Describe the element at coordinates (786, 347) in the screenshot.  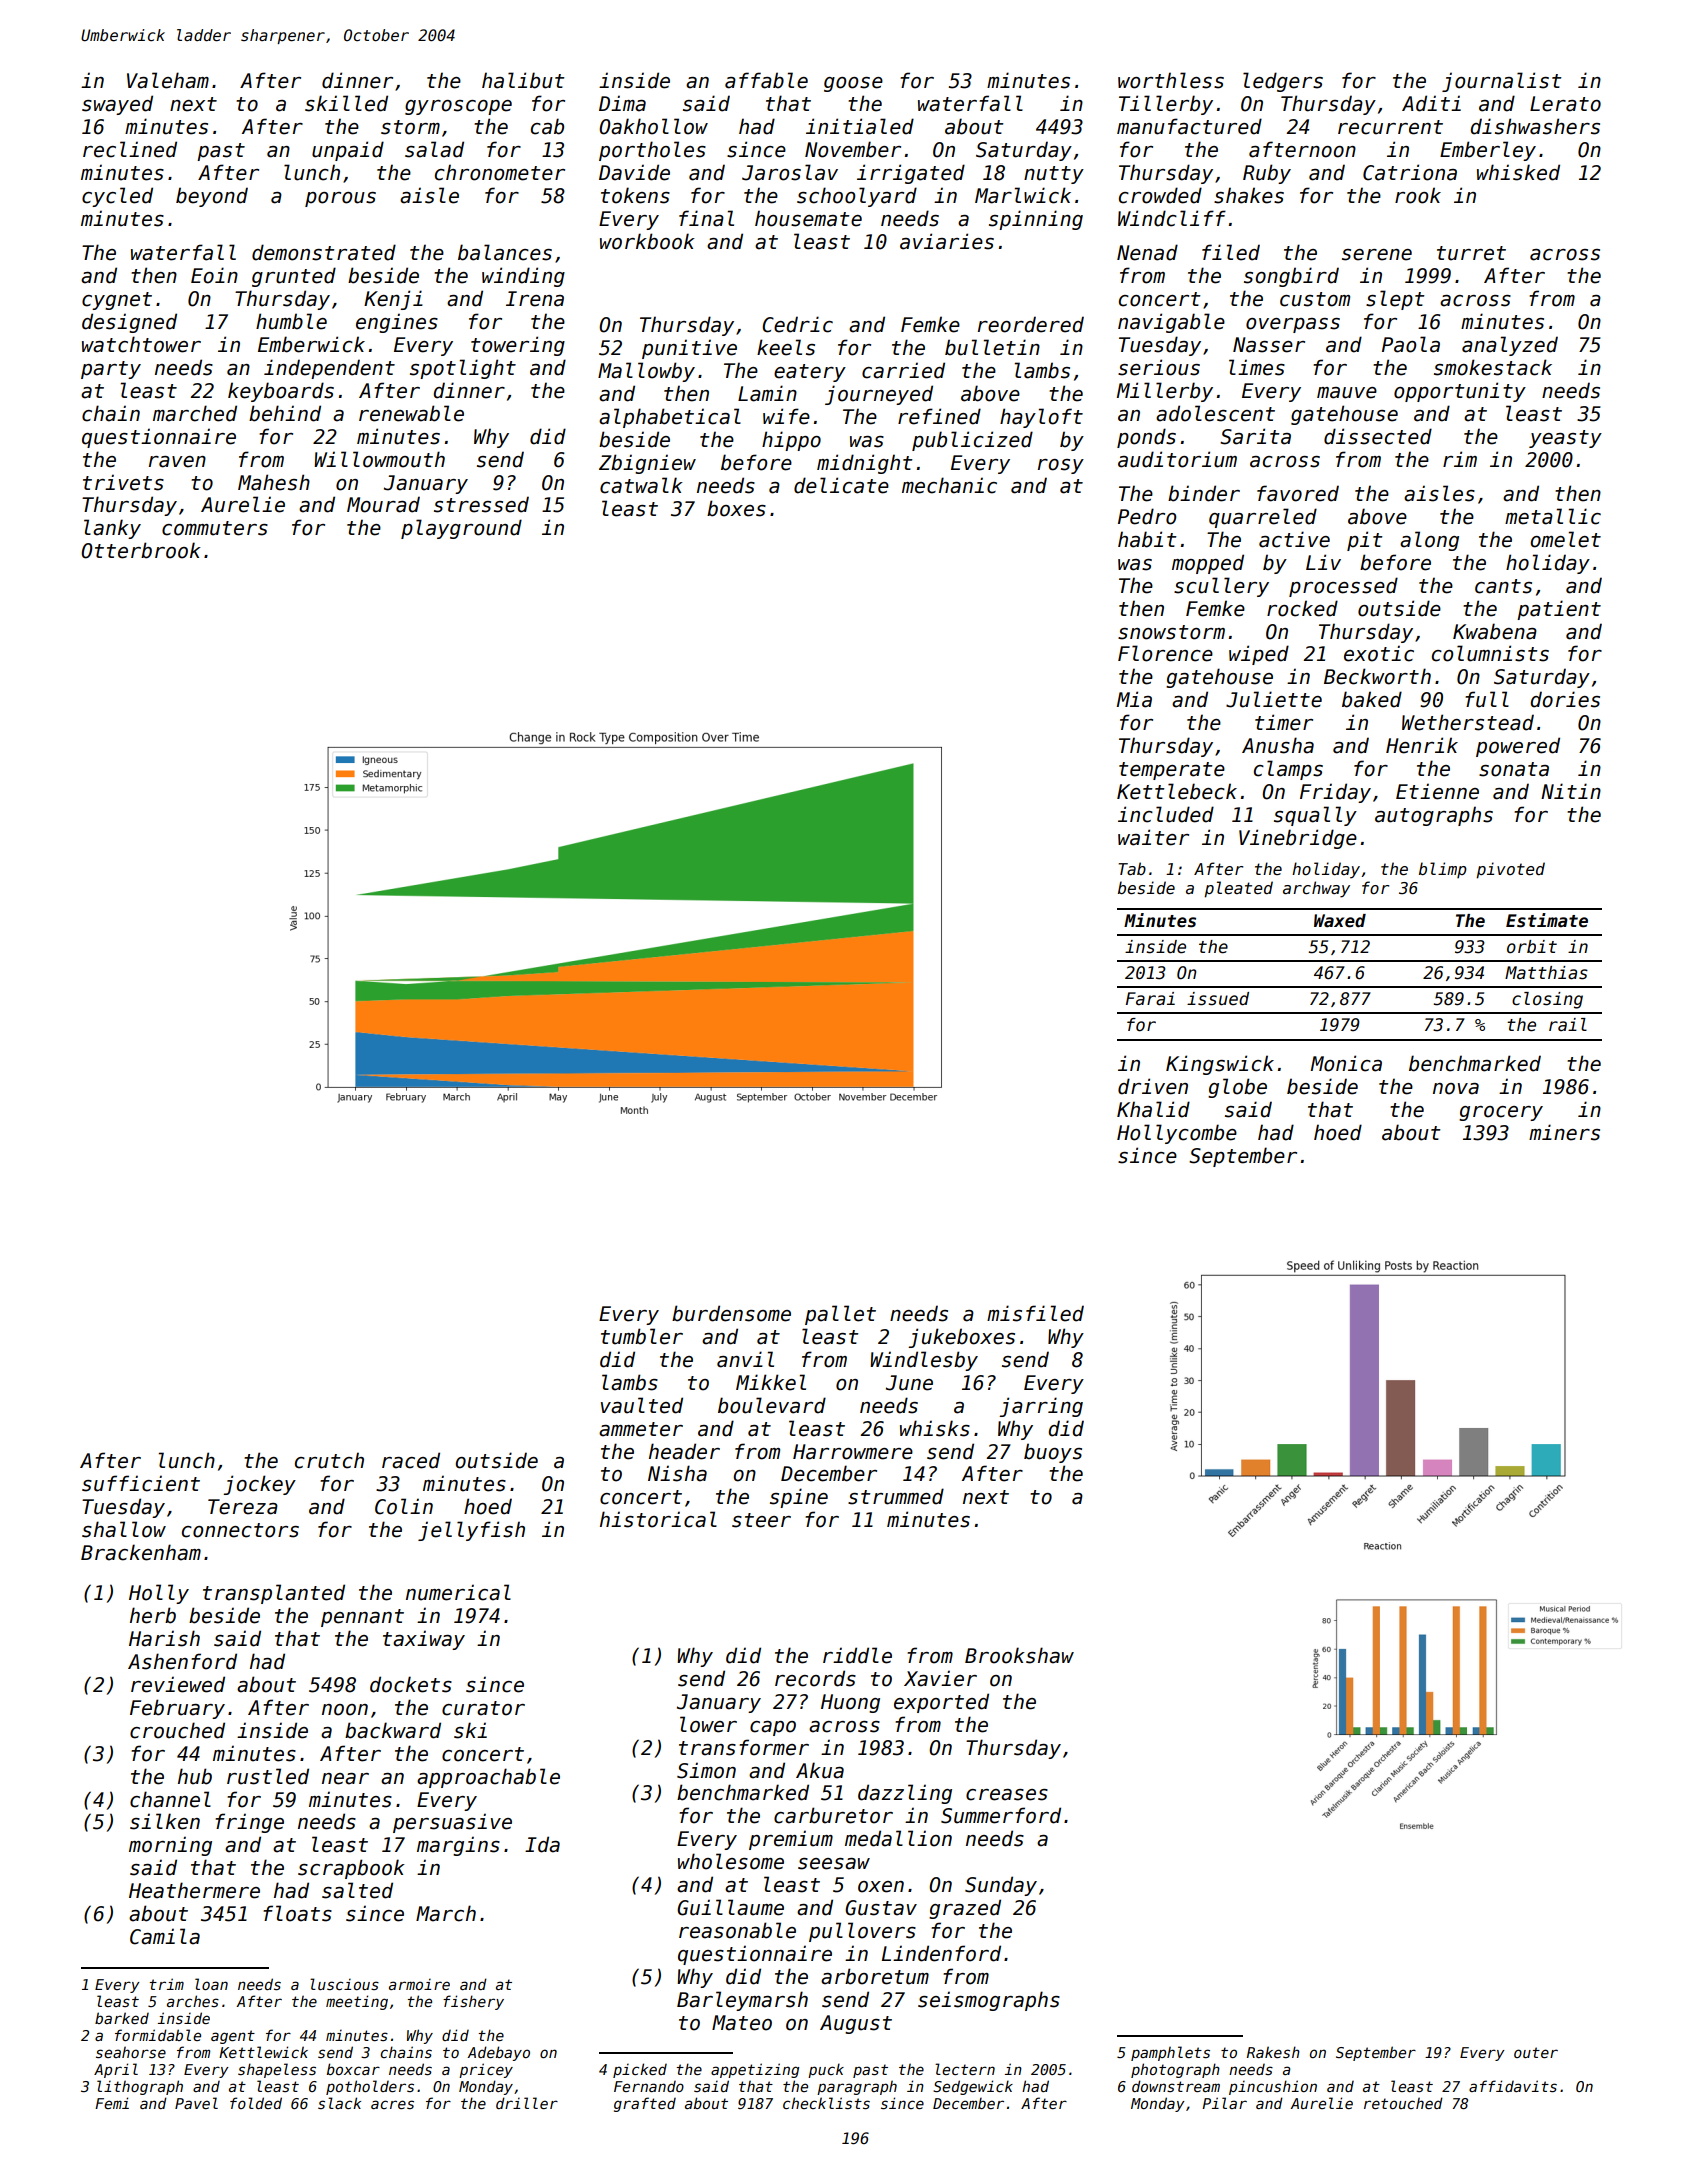
I see `keels` at that location.
